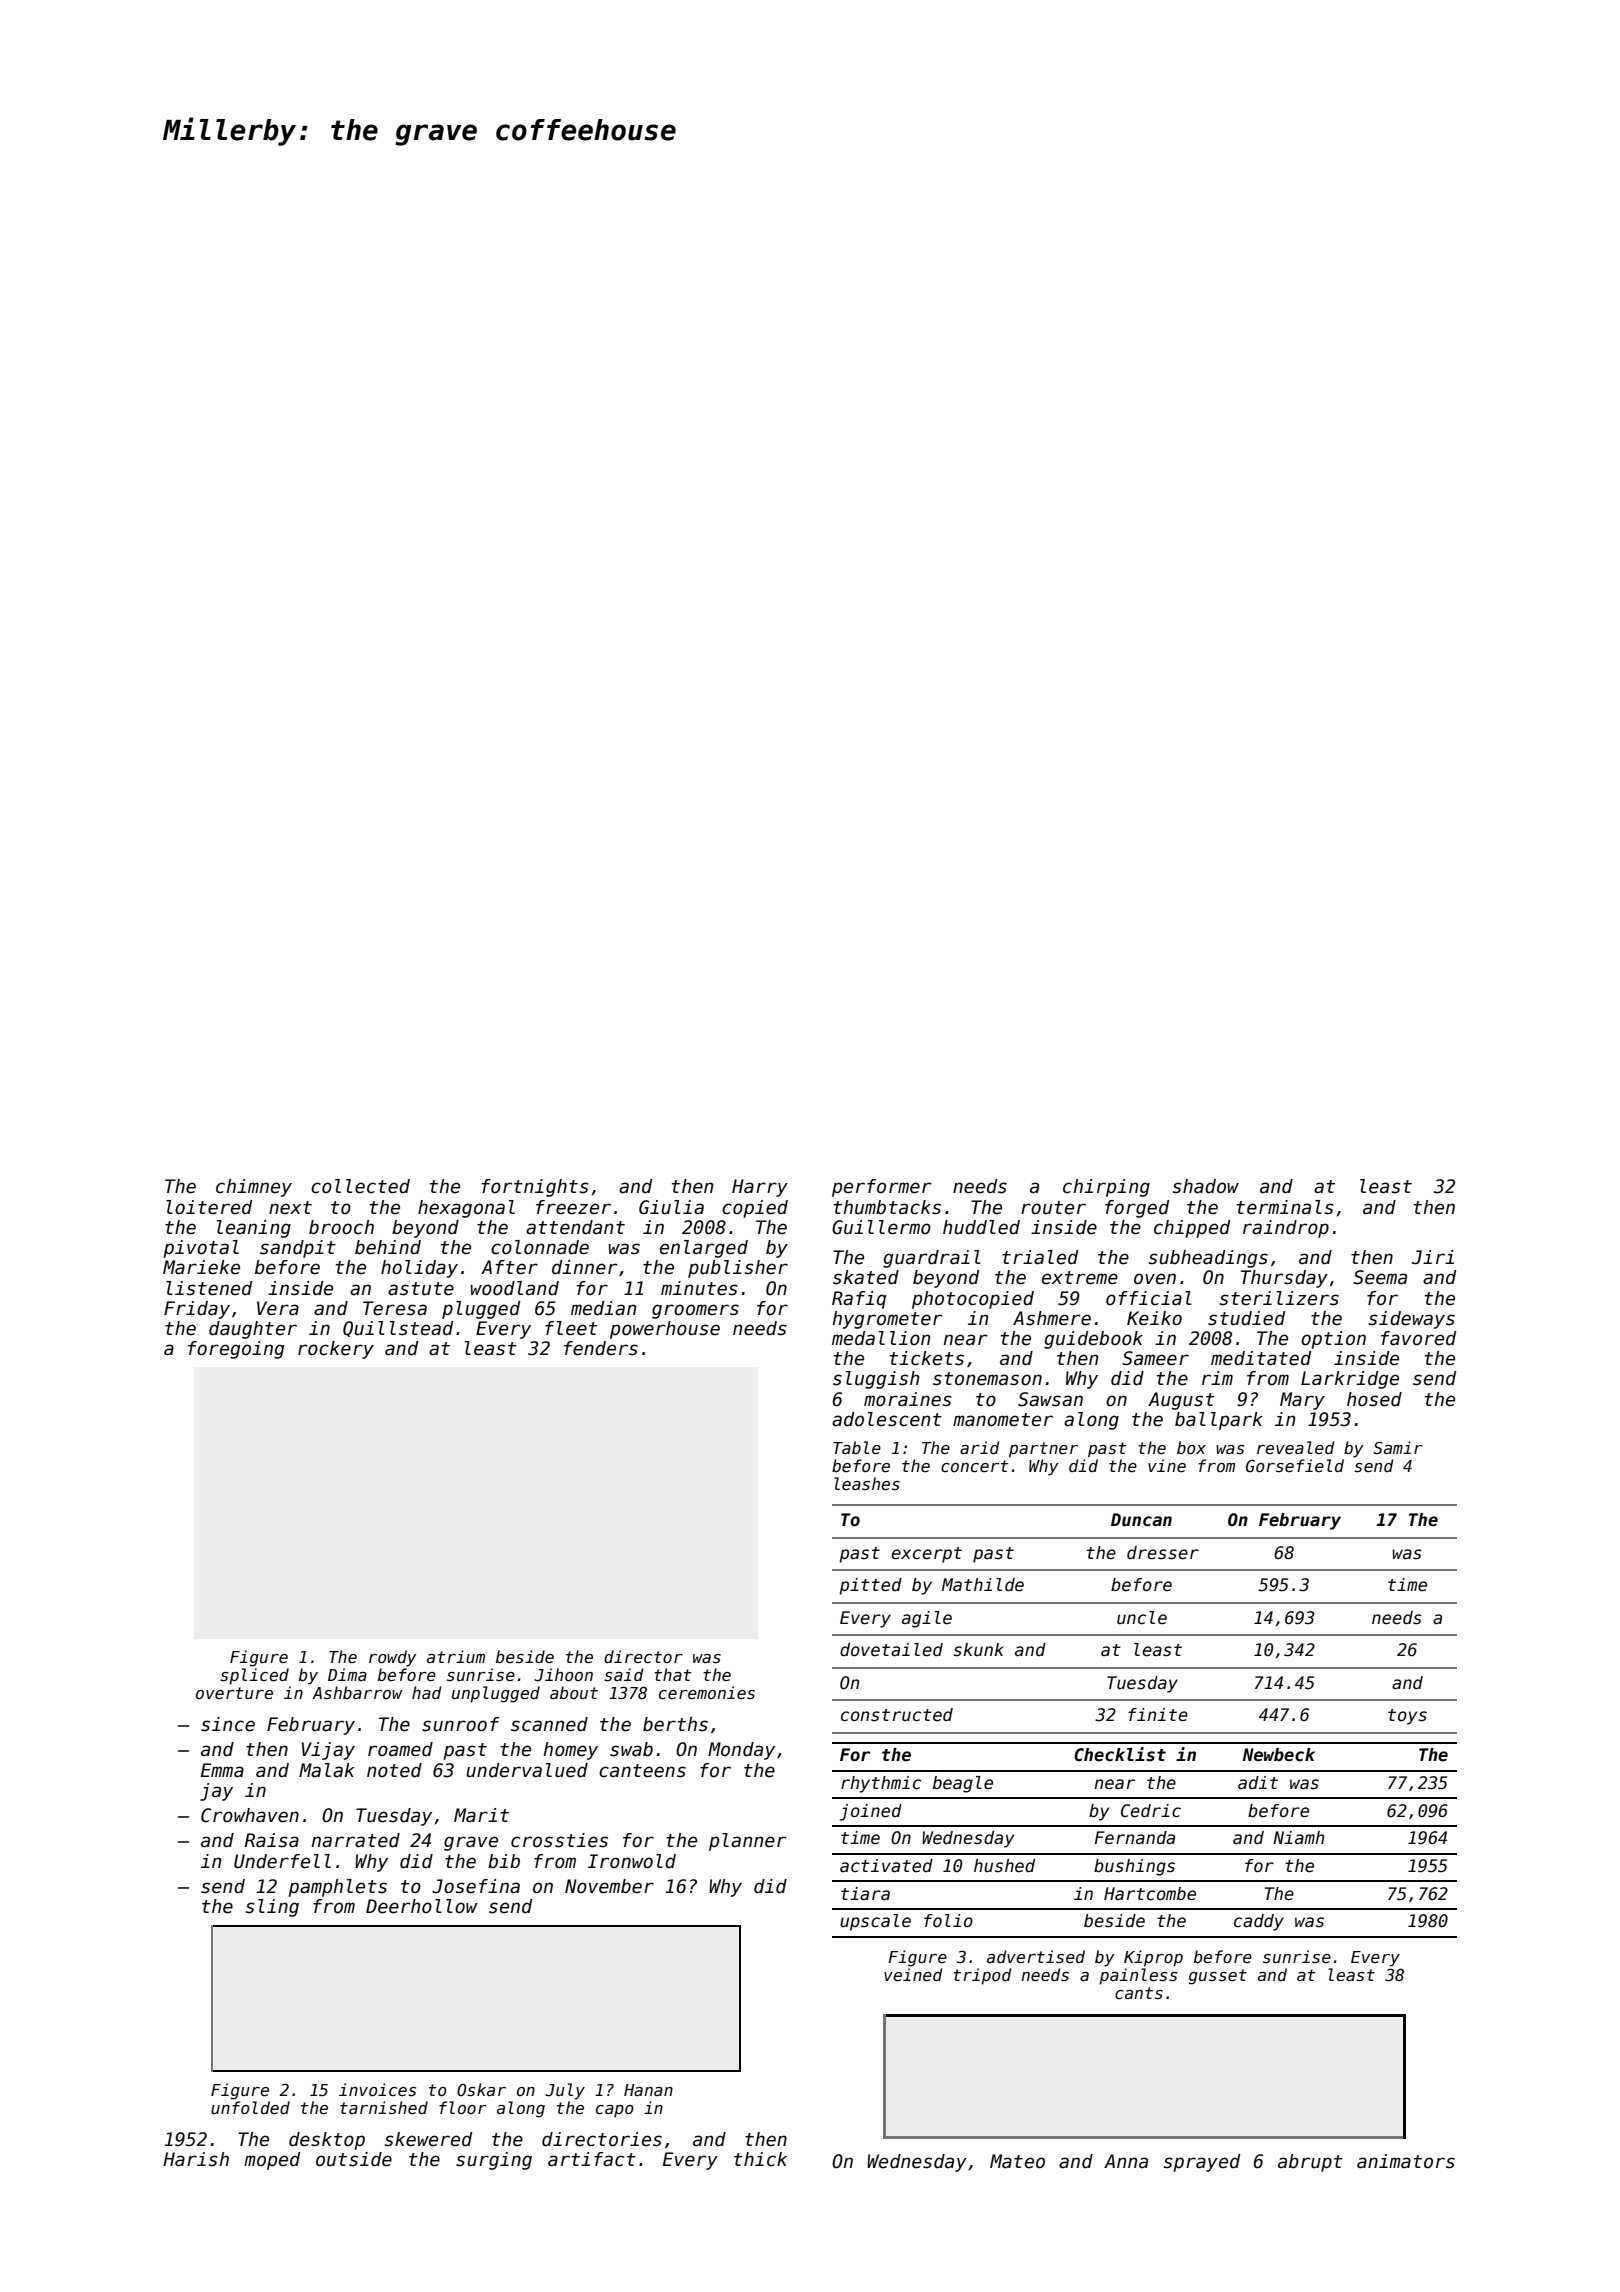  Describe the element at coordinates (1295, 1465) in the screenshot. I see `Gorsefield` at that location.
